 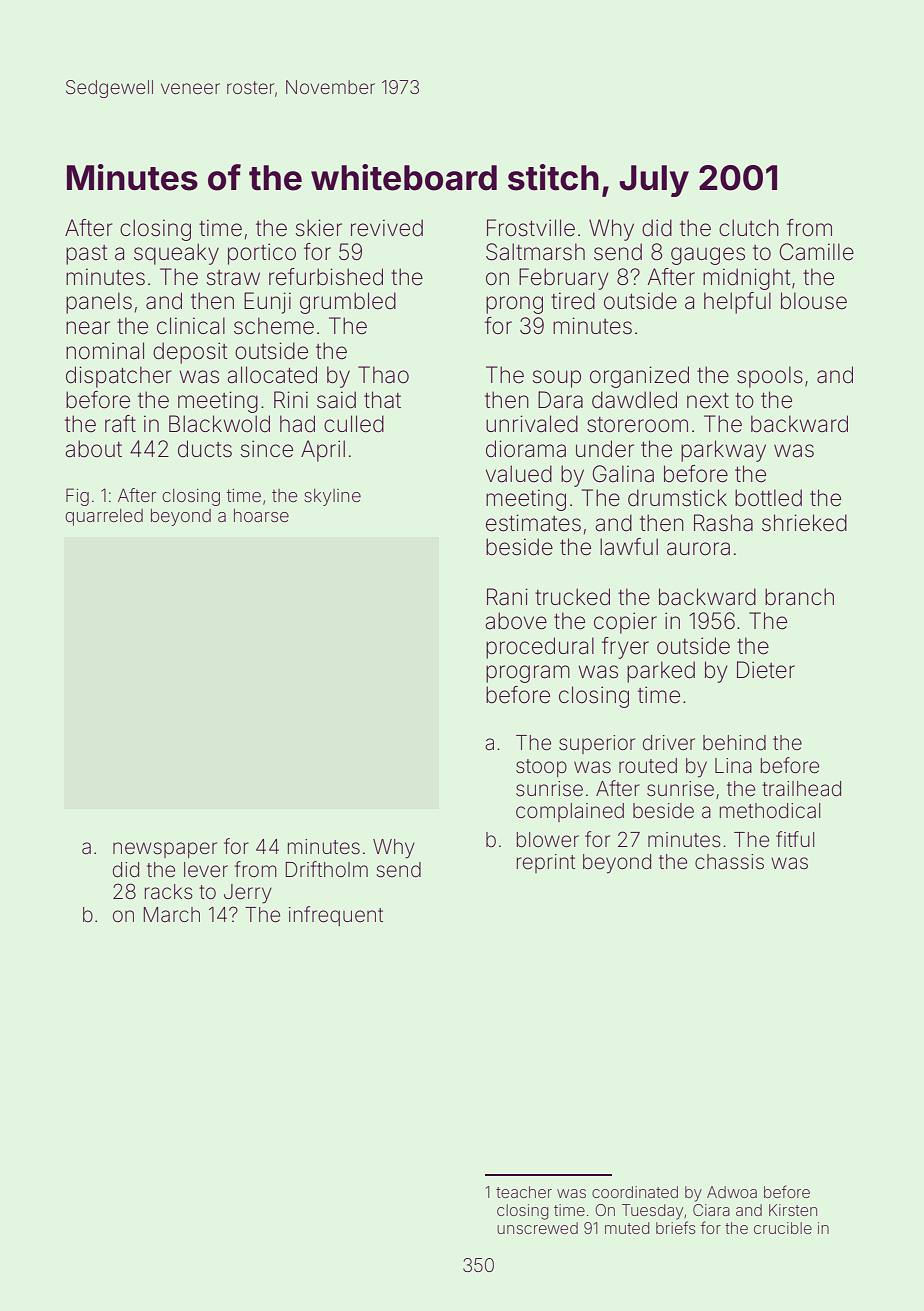 What do you see at coordinates (507, 597) in the document?
I see `Rani` at bounding box center [507, 597].
